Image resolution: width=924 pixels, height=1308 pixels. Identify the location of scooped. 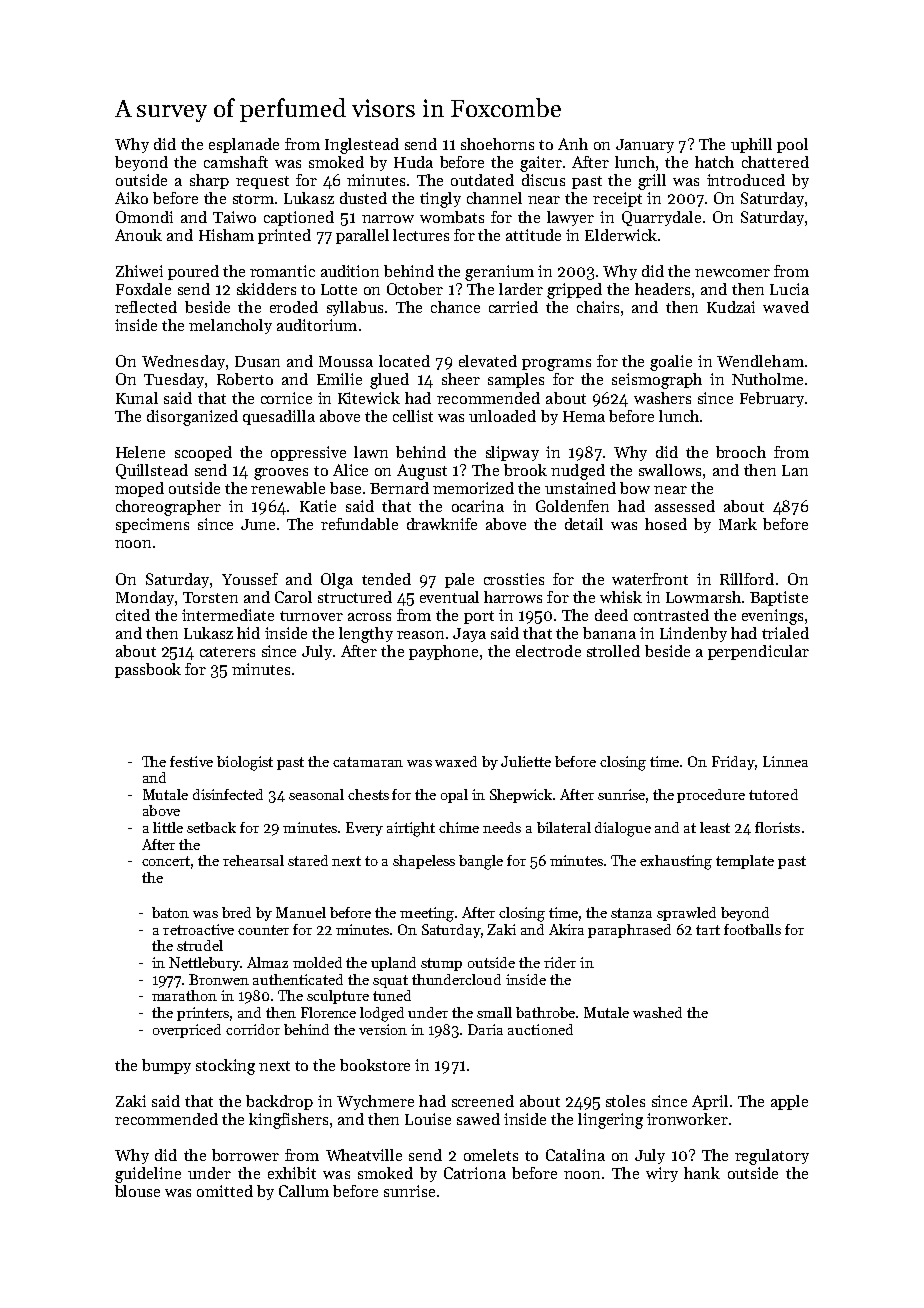
(203, 453).
